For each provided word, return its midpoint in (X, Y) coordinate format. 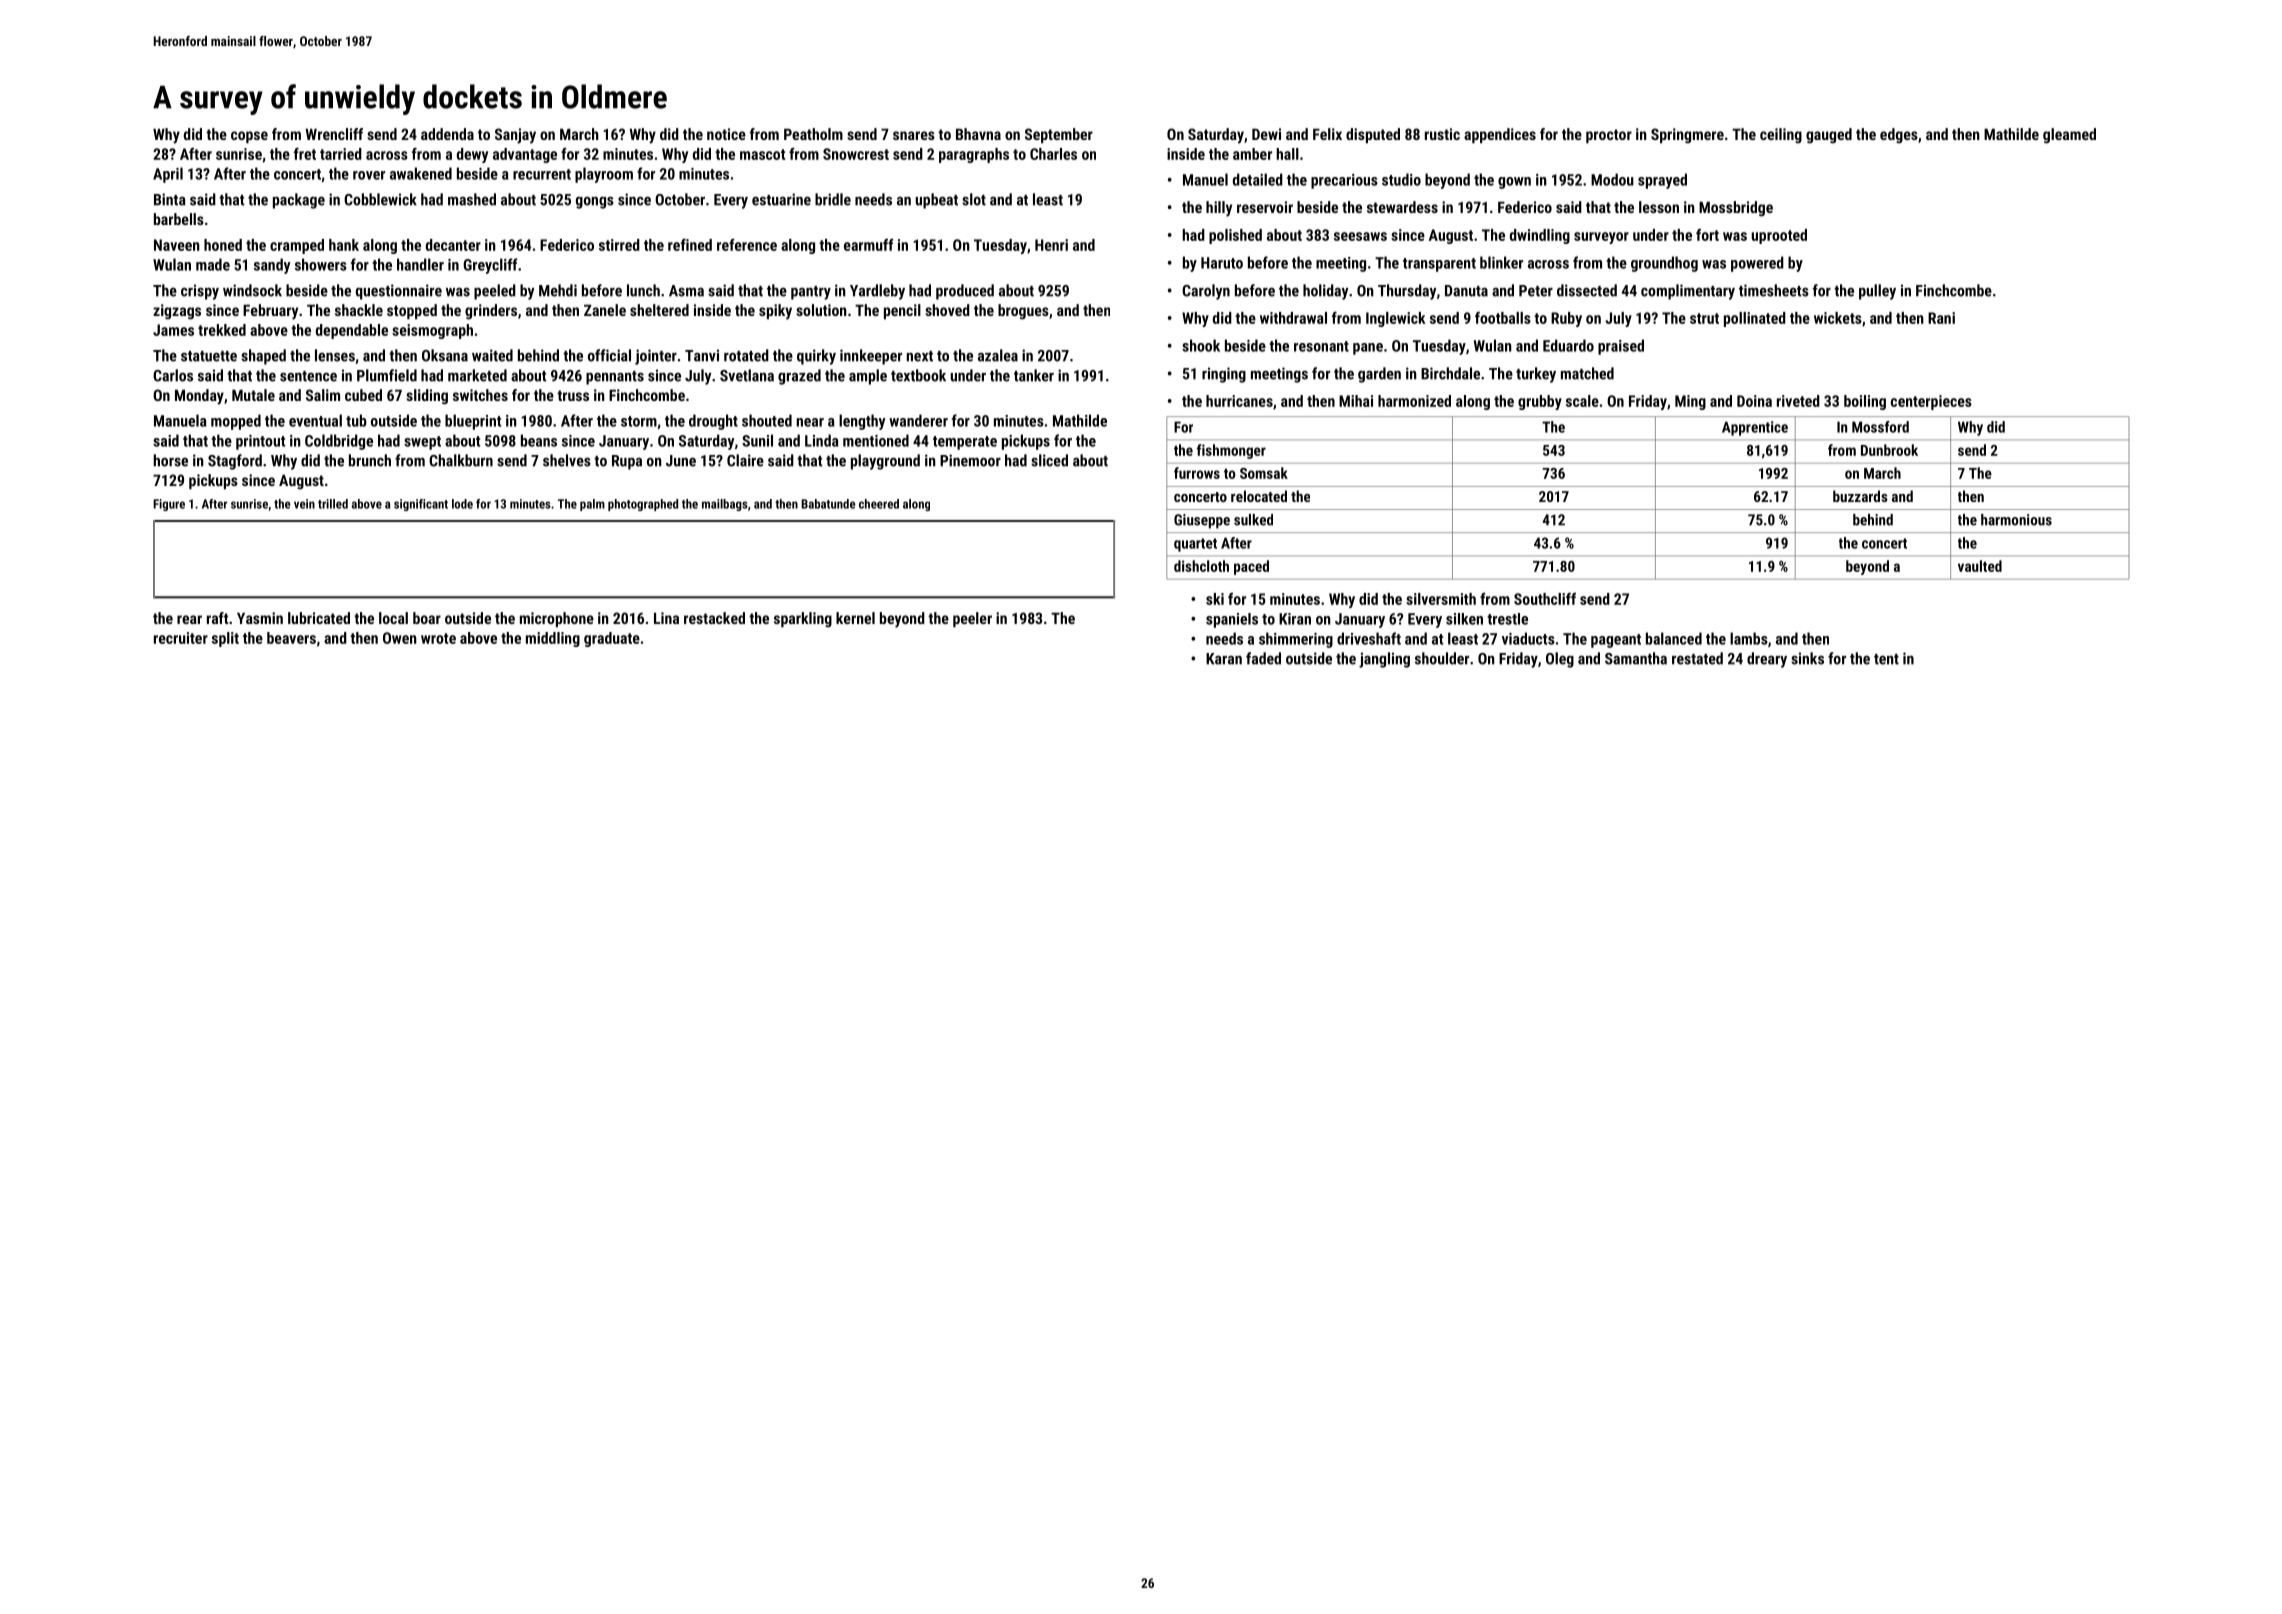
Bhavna (978, 134)
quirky (816, 357)
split (225, 639)
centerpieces (1931, 402)
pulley (1877, 292)
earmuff (869, 245)
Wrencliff (334, 134)
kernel (855, 618)
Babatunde (828, 504)
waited (492, 355)
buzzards (1860, 496)
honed (223, 245)
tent (1886, 659)
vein (304, 504)
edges (1899, 136)
